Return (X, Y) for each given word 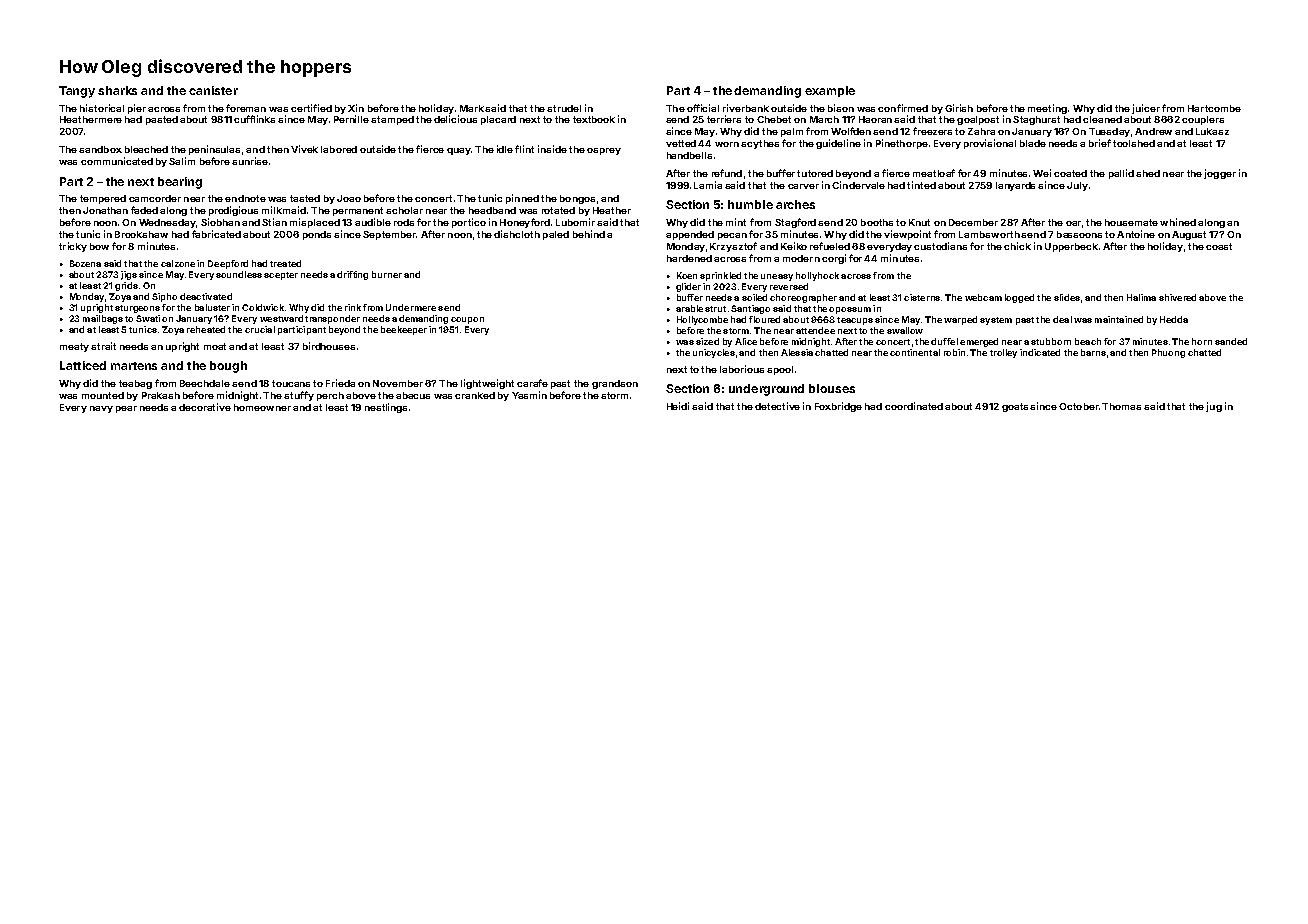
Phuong (1168, 353)
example (830, 91)
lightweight (487, 384)
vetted (681, 143)
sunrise (250, 161)
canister (213, 90)
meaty (74, 347)
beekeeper (404, 330)
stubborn (1051, 341)
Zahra (981, 131)
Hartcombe (1214, 108)
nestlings (386, 408)
